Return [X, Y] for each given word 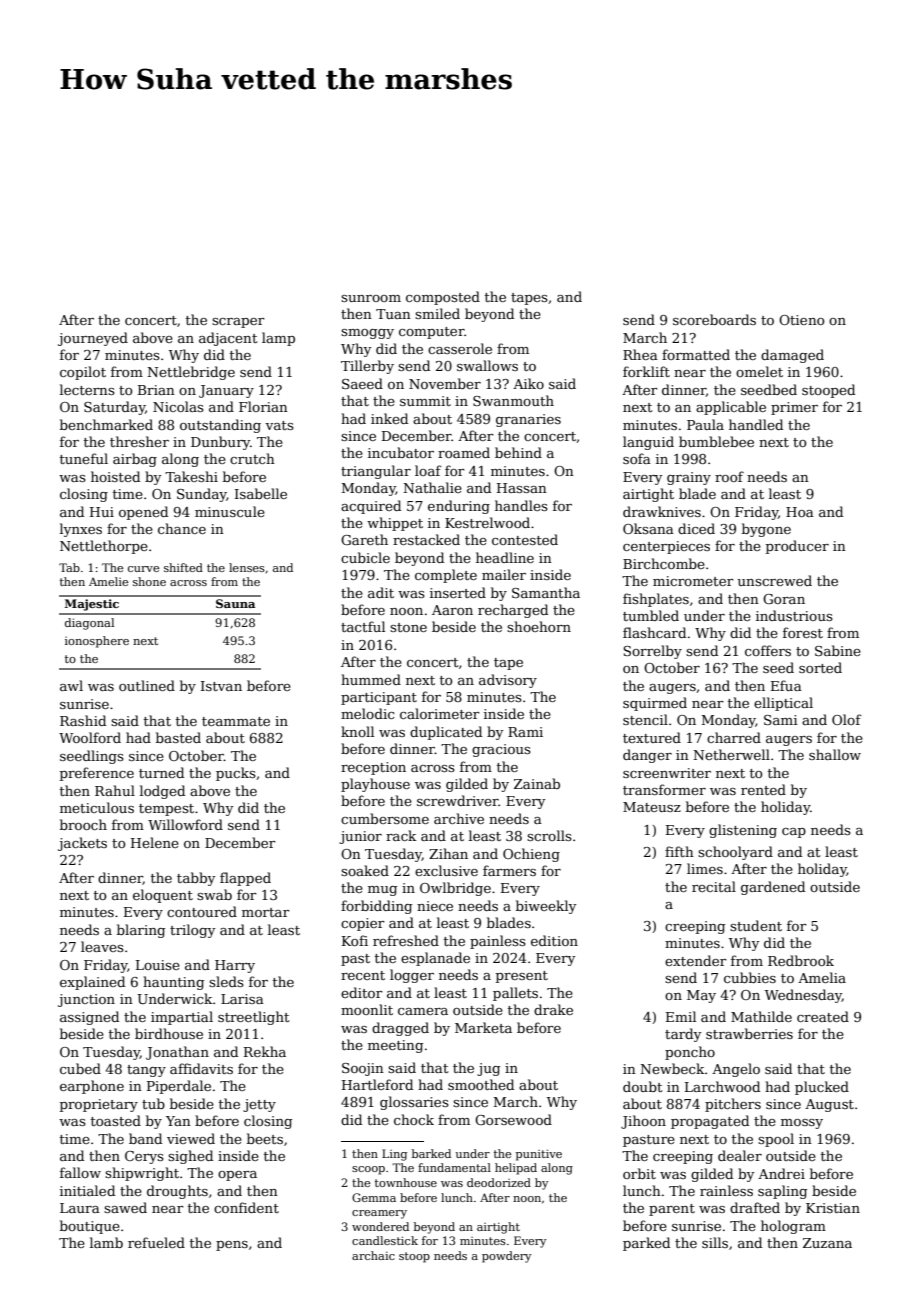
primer [794, 408]
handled [756, 424]
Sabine [838, 650]
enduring [459, 507]
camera [423, 1011]
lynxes [81, 530]
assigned [89, 1018]
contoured [202, 911]
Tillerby [367, 367]
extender [696, 960]
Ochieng [531, 855]
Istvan [221, 686]
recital [714, 886]
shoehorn [539, 626]
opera [237, 1176]
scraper [238, 323]
